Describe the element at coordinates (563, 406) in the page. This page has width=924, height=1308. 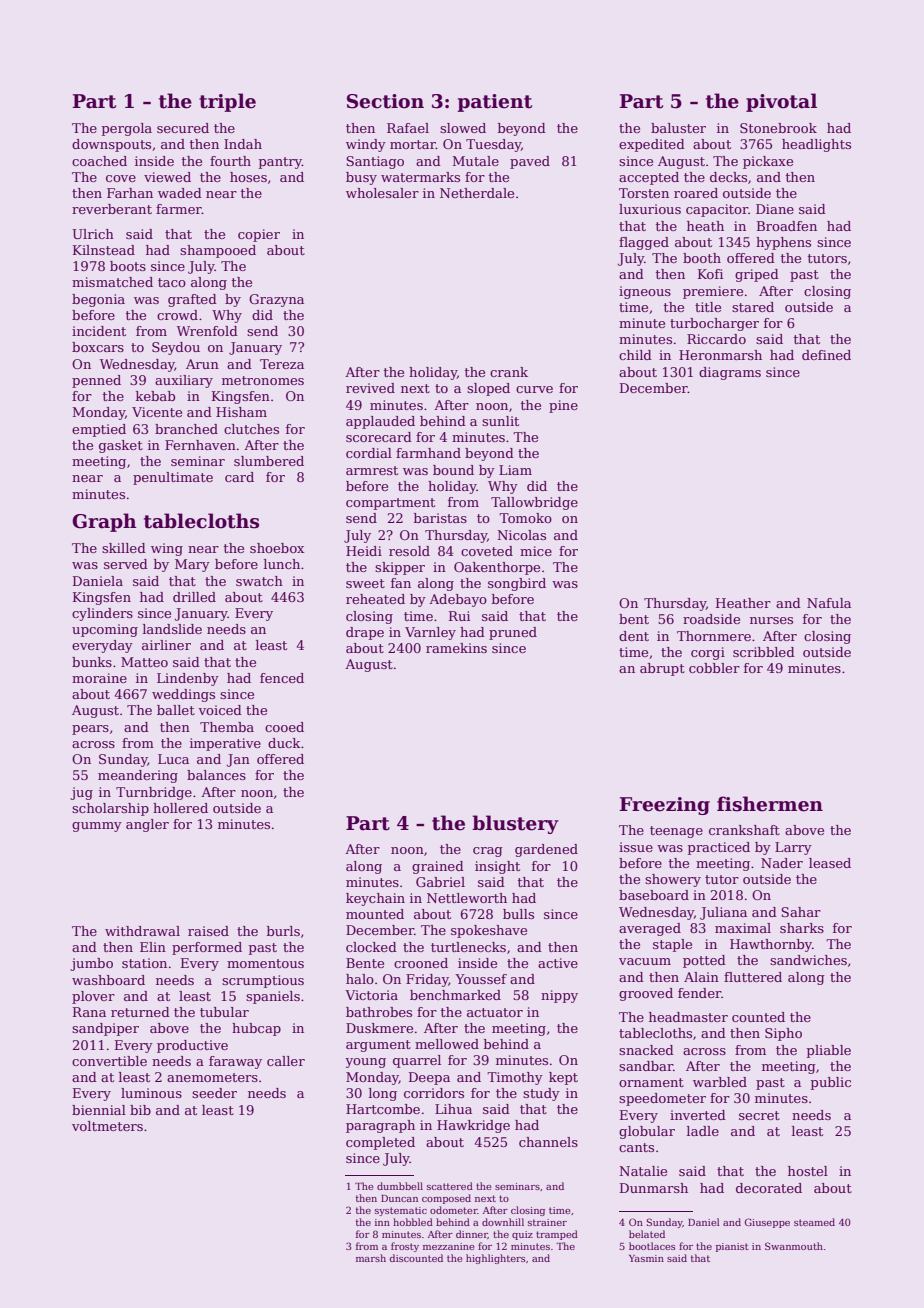
I see `pine` at that location.
